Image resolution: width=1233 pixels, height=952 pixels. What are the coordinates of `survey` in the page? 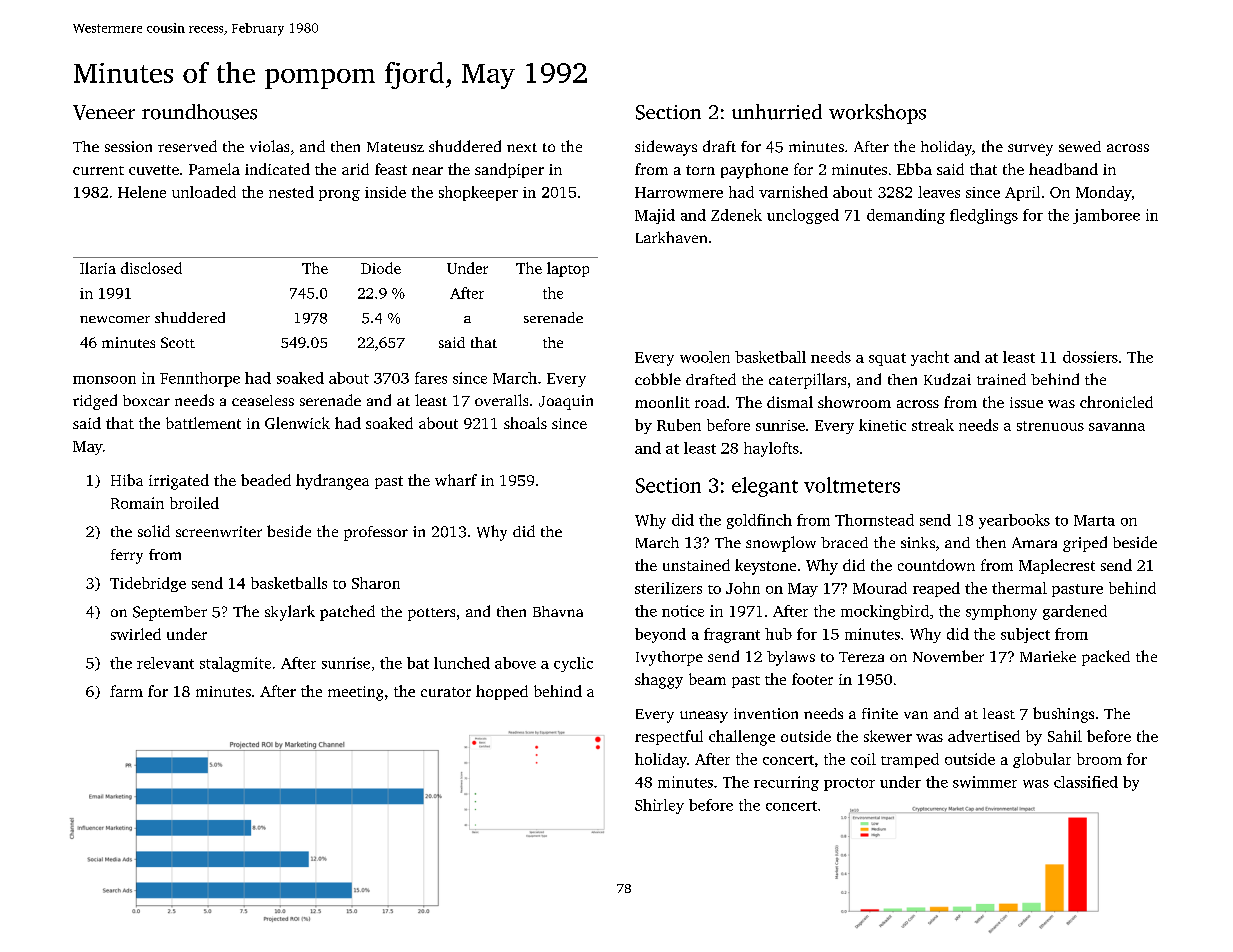 It's located at (1030, 150).
